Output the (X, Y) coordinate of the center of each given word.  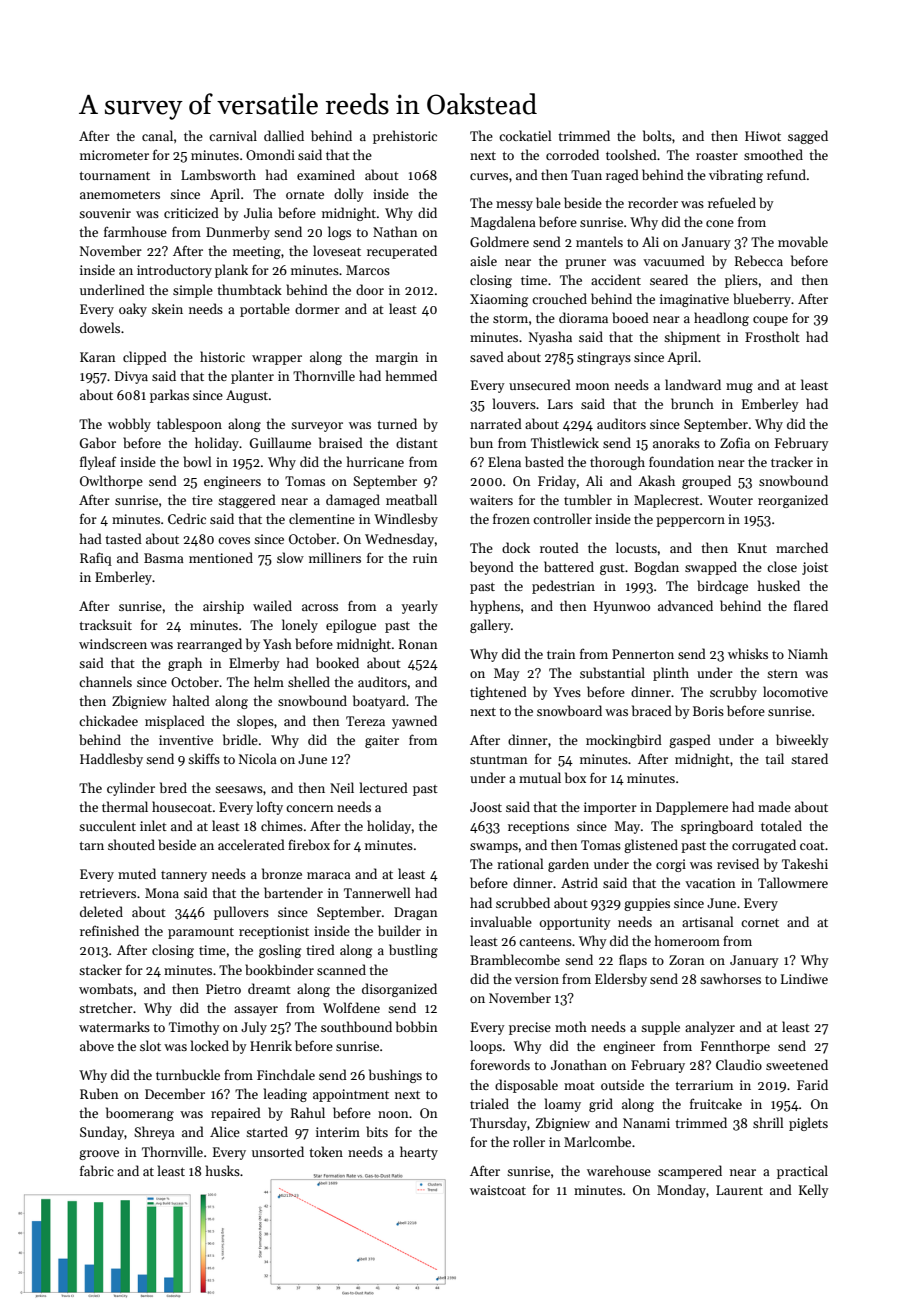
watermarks (114, 1026)
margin (397, 358)
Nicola (258, 758)
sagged (808, 137)
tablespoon (189, 425)
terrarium (704, 1085)
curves (489, 176)
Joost (486, 807)
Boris (708, 711)
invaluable (501, 921)
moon (593, 386)
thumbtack (249, 289)
